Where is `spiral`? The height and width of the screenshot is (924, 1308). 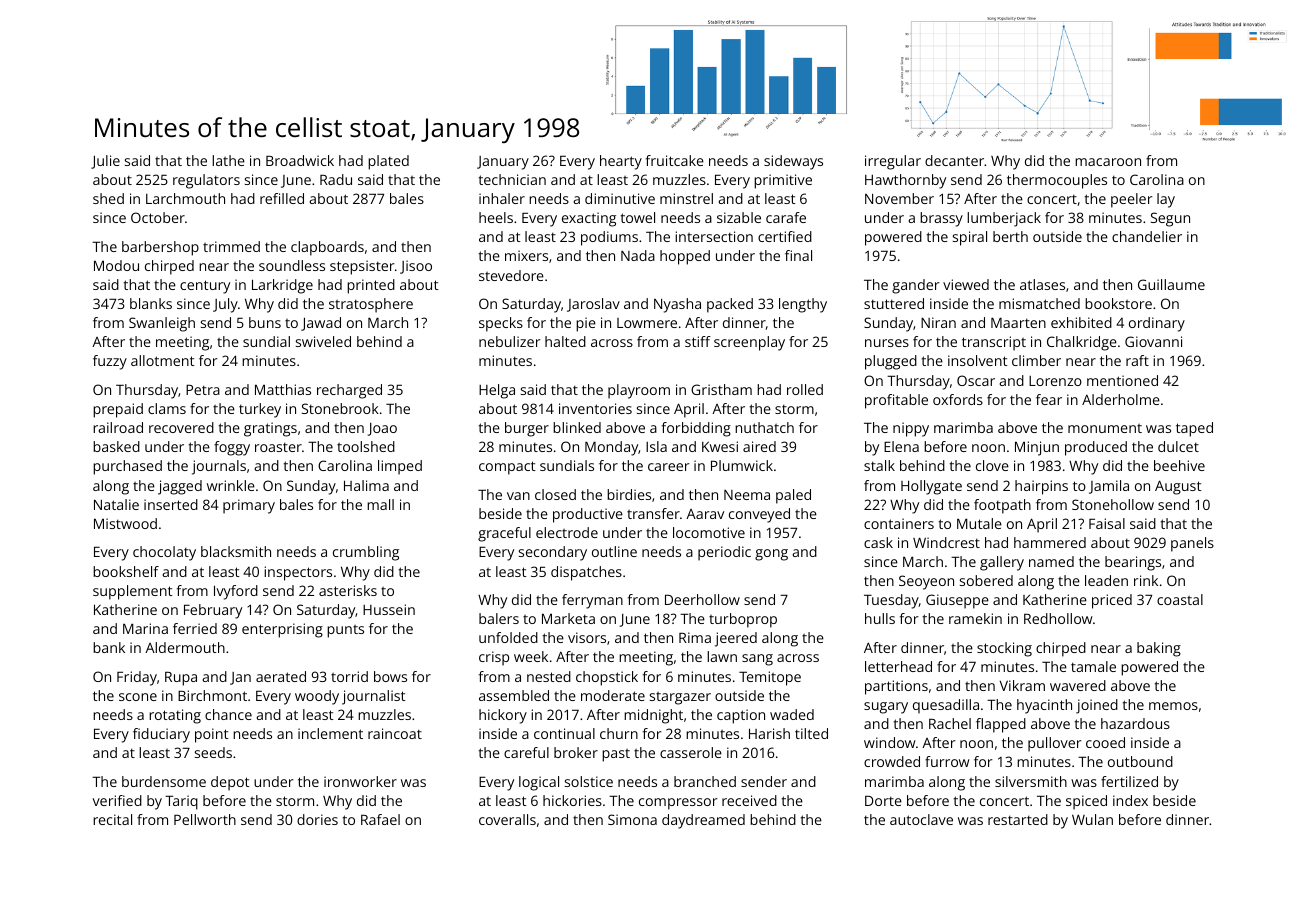 spiral is located at coordinates (970, 238).
